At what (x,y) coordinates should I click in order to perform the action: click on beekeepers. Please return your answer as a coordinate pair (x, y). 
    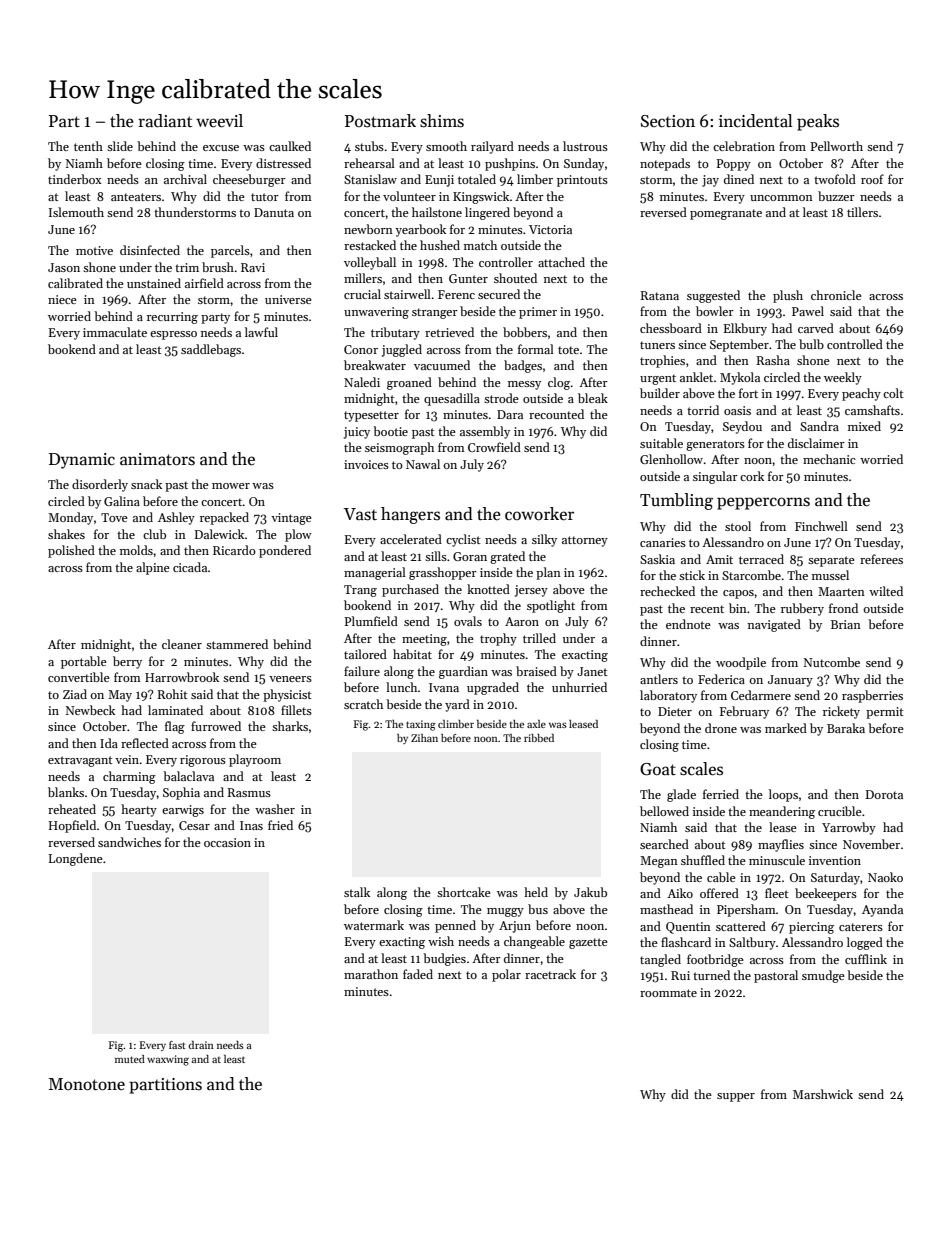
    Looking at the image, I should click on (826, 894).
